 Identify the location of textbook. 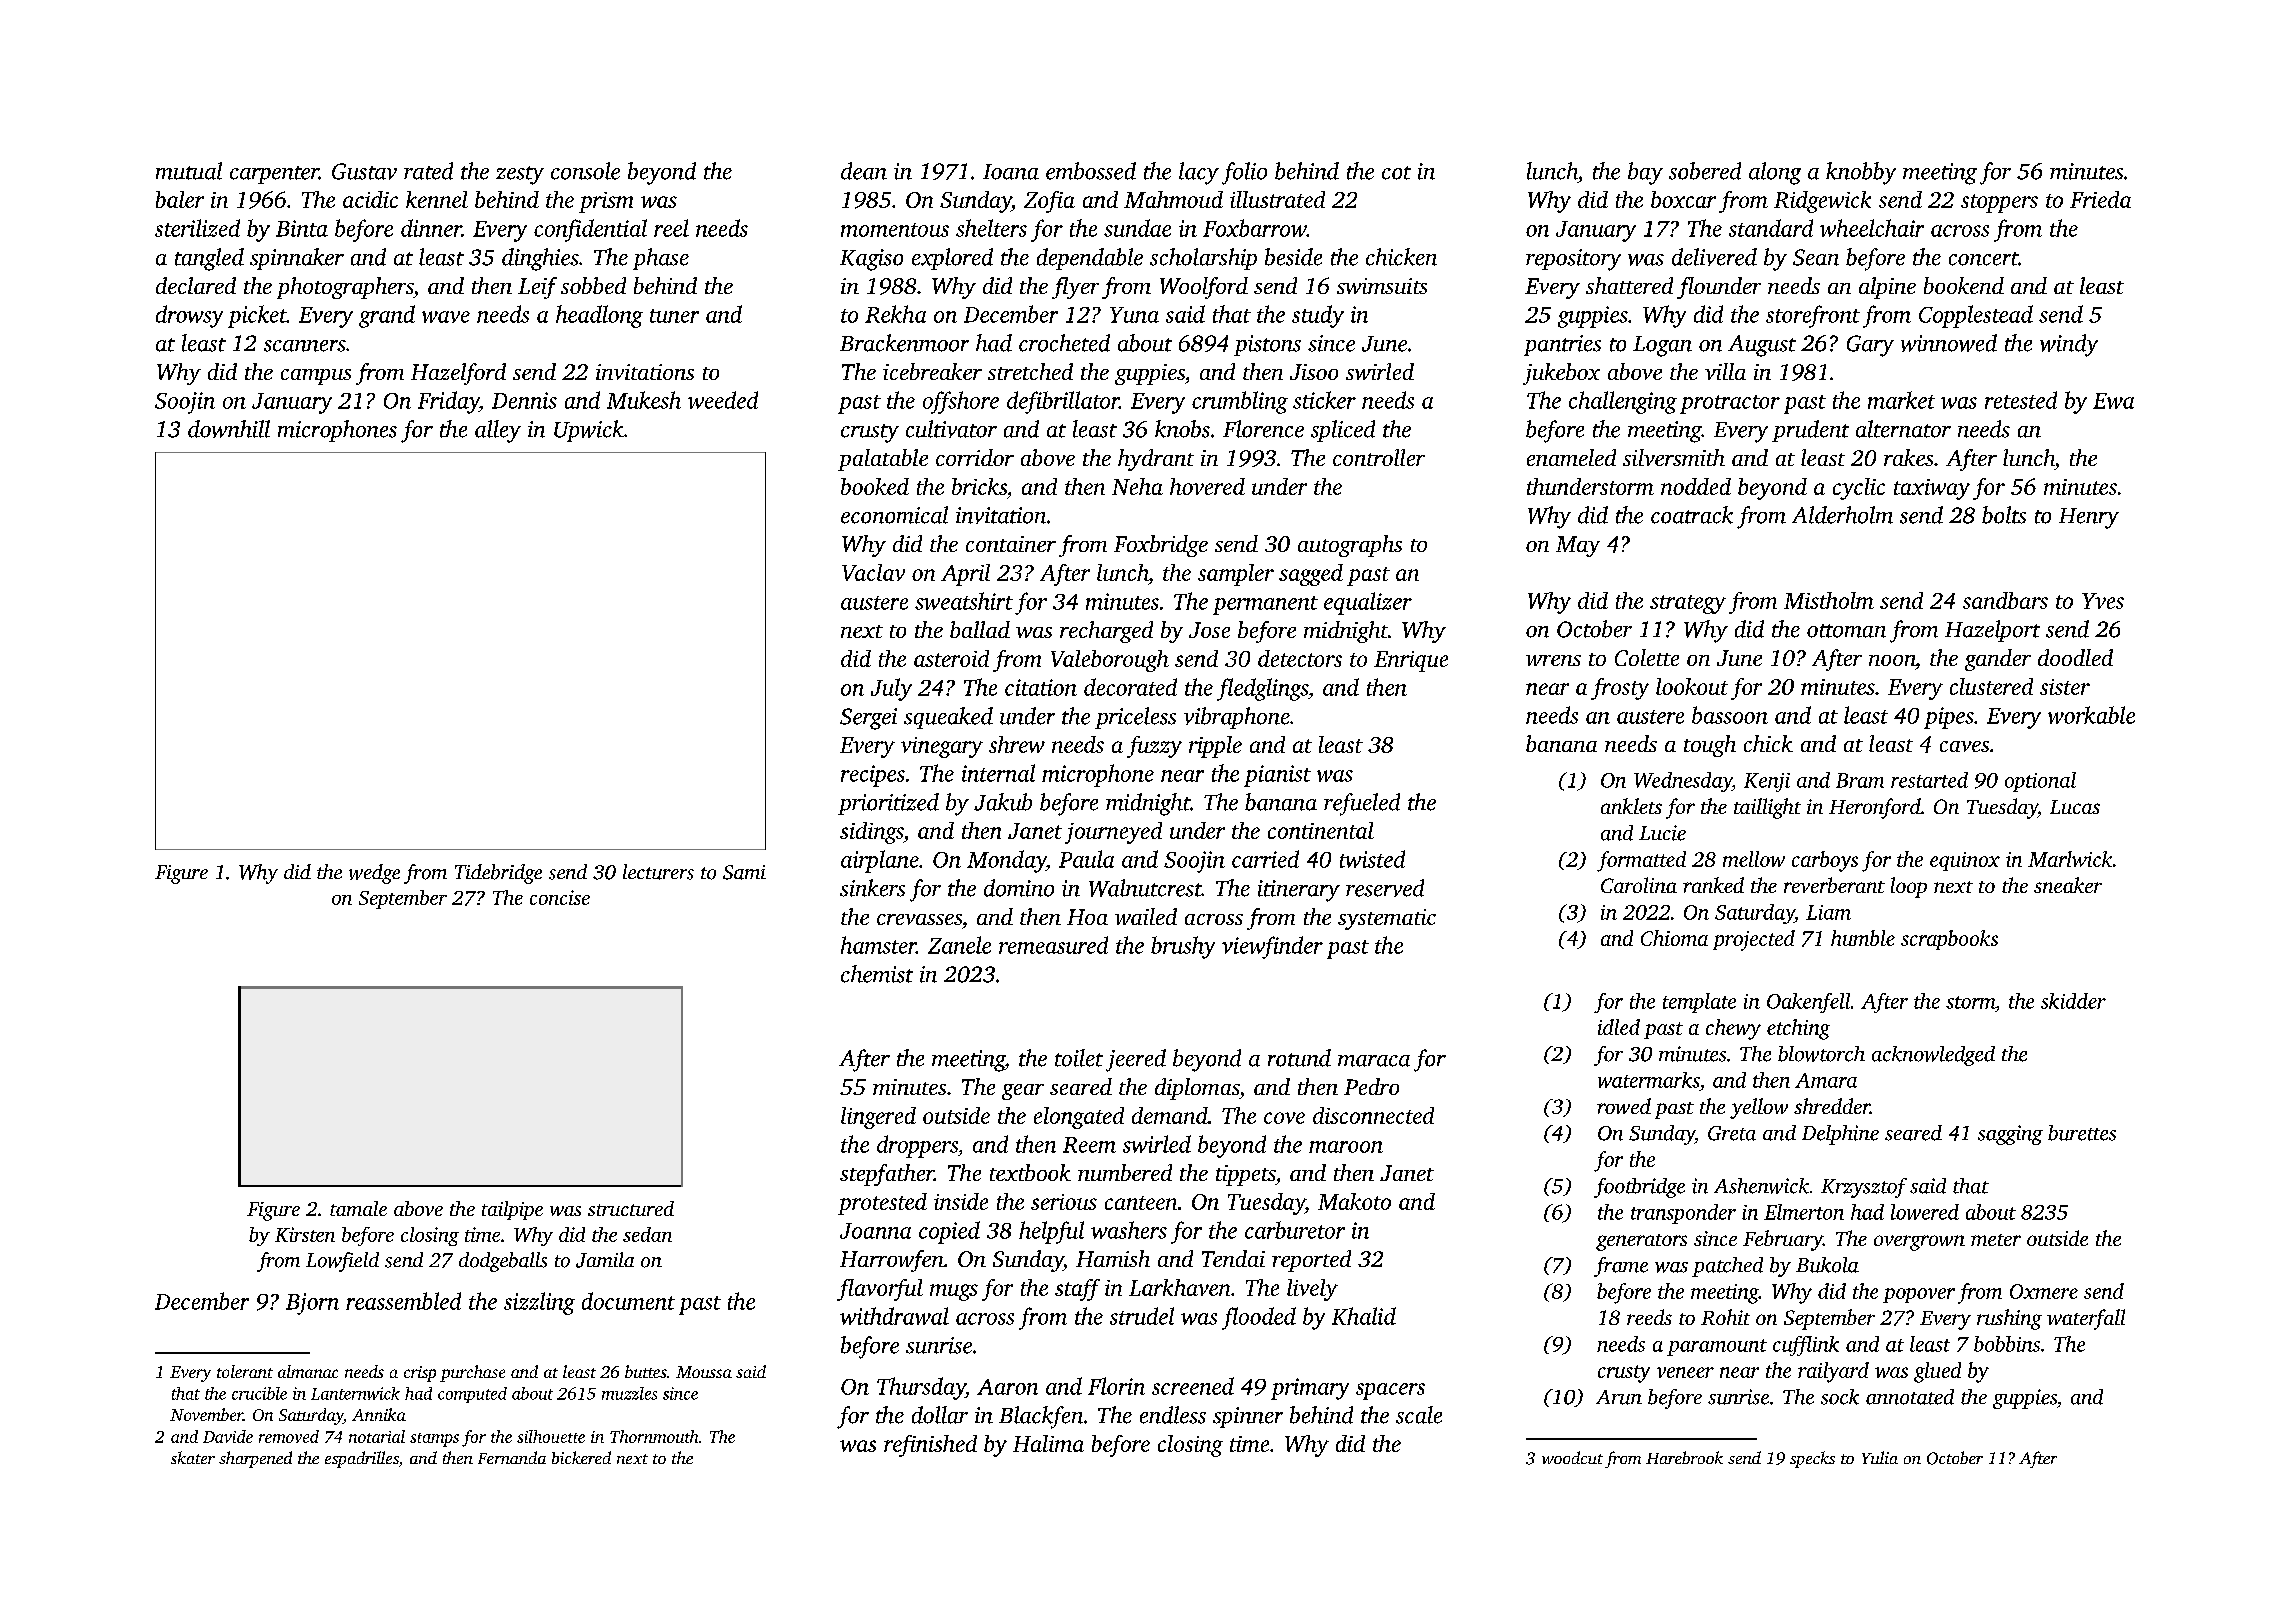
(1030, 1172).
